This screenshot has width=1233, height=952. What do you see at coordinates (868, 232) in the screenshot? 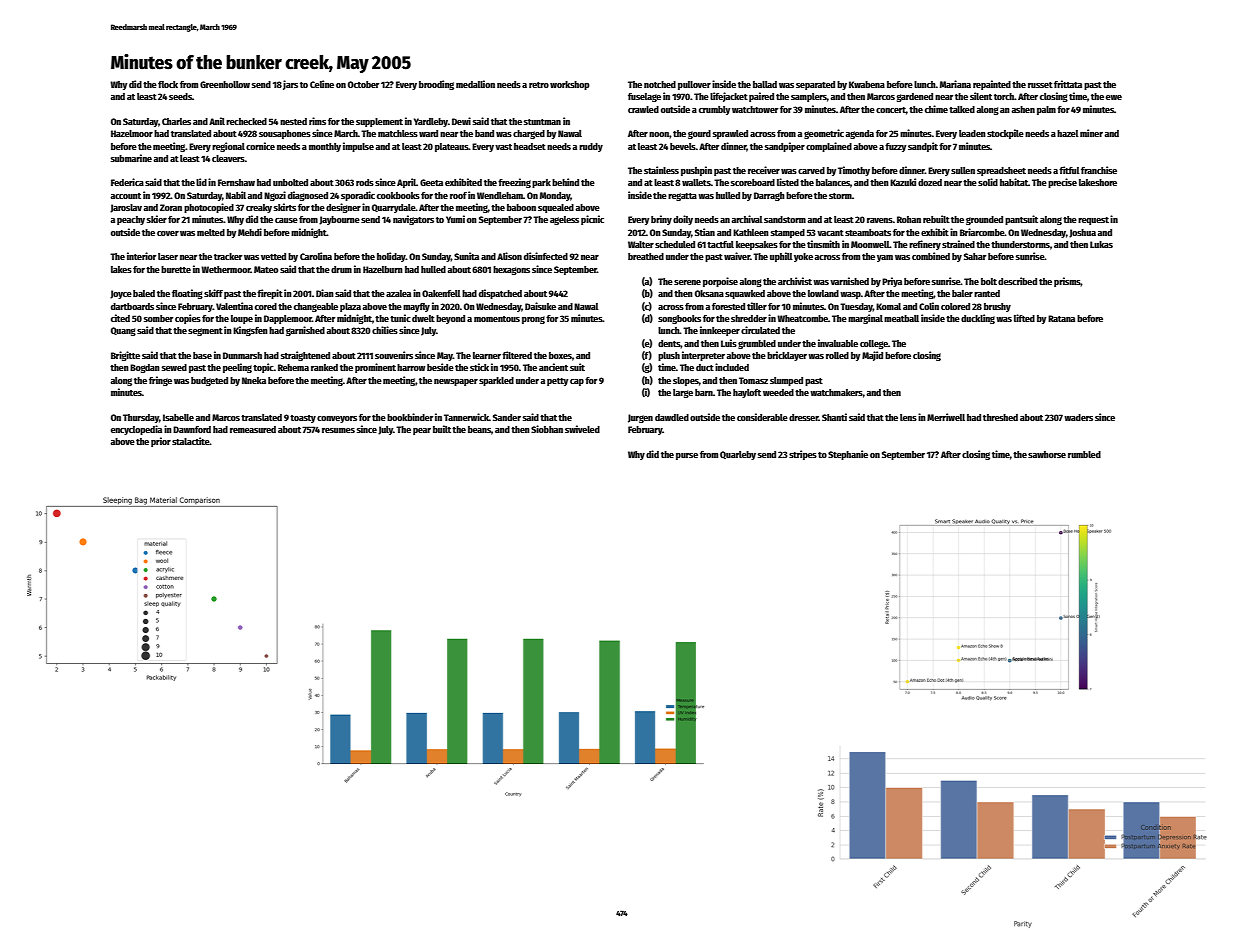
I see `steamboats` at bounding box center [868, 232].
